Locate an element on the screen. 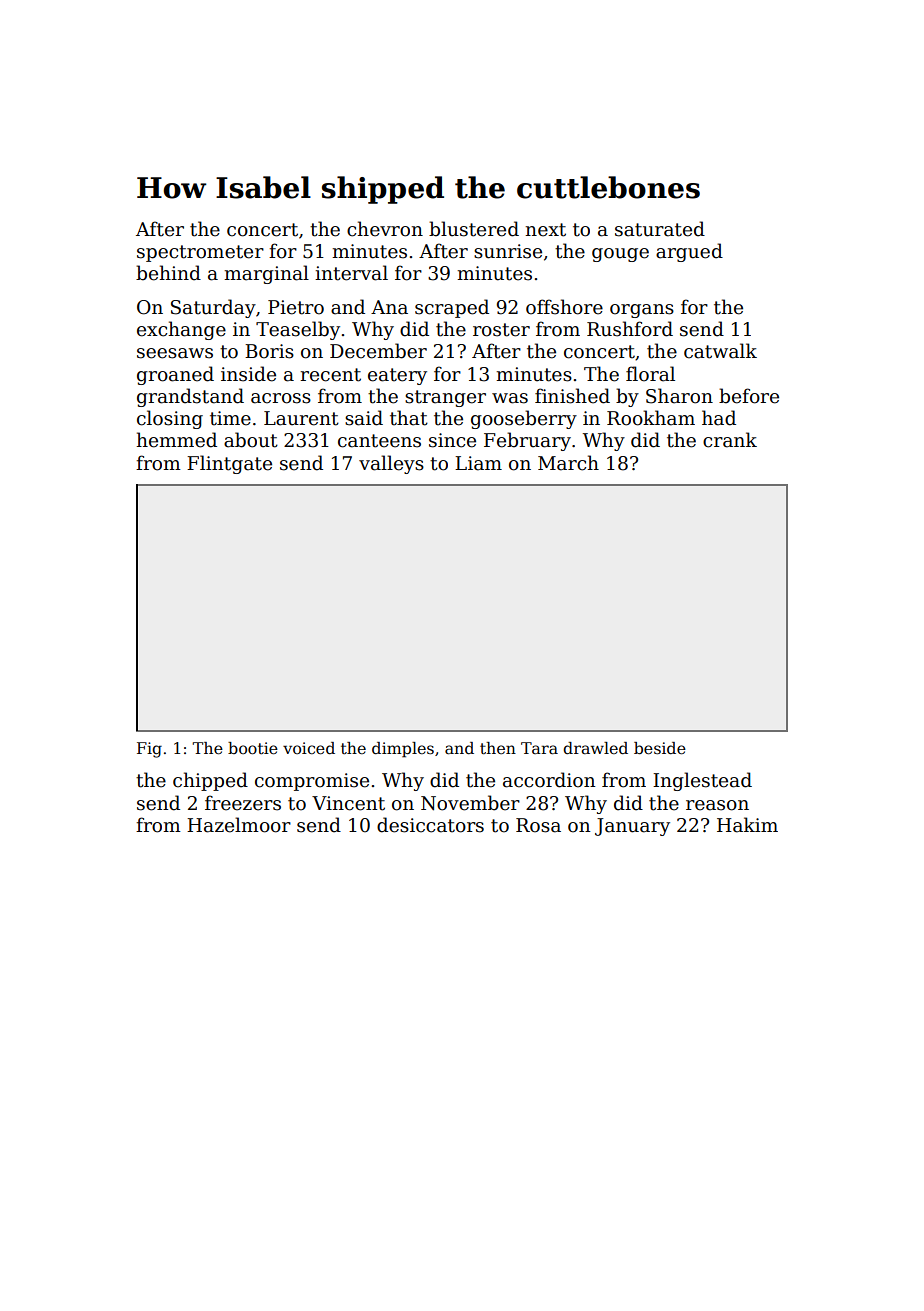 Image resolution: width=924 pixels, height=1311 pixels. Tara is located at coordinates (539, 748).
